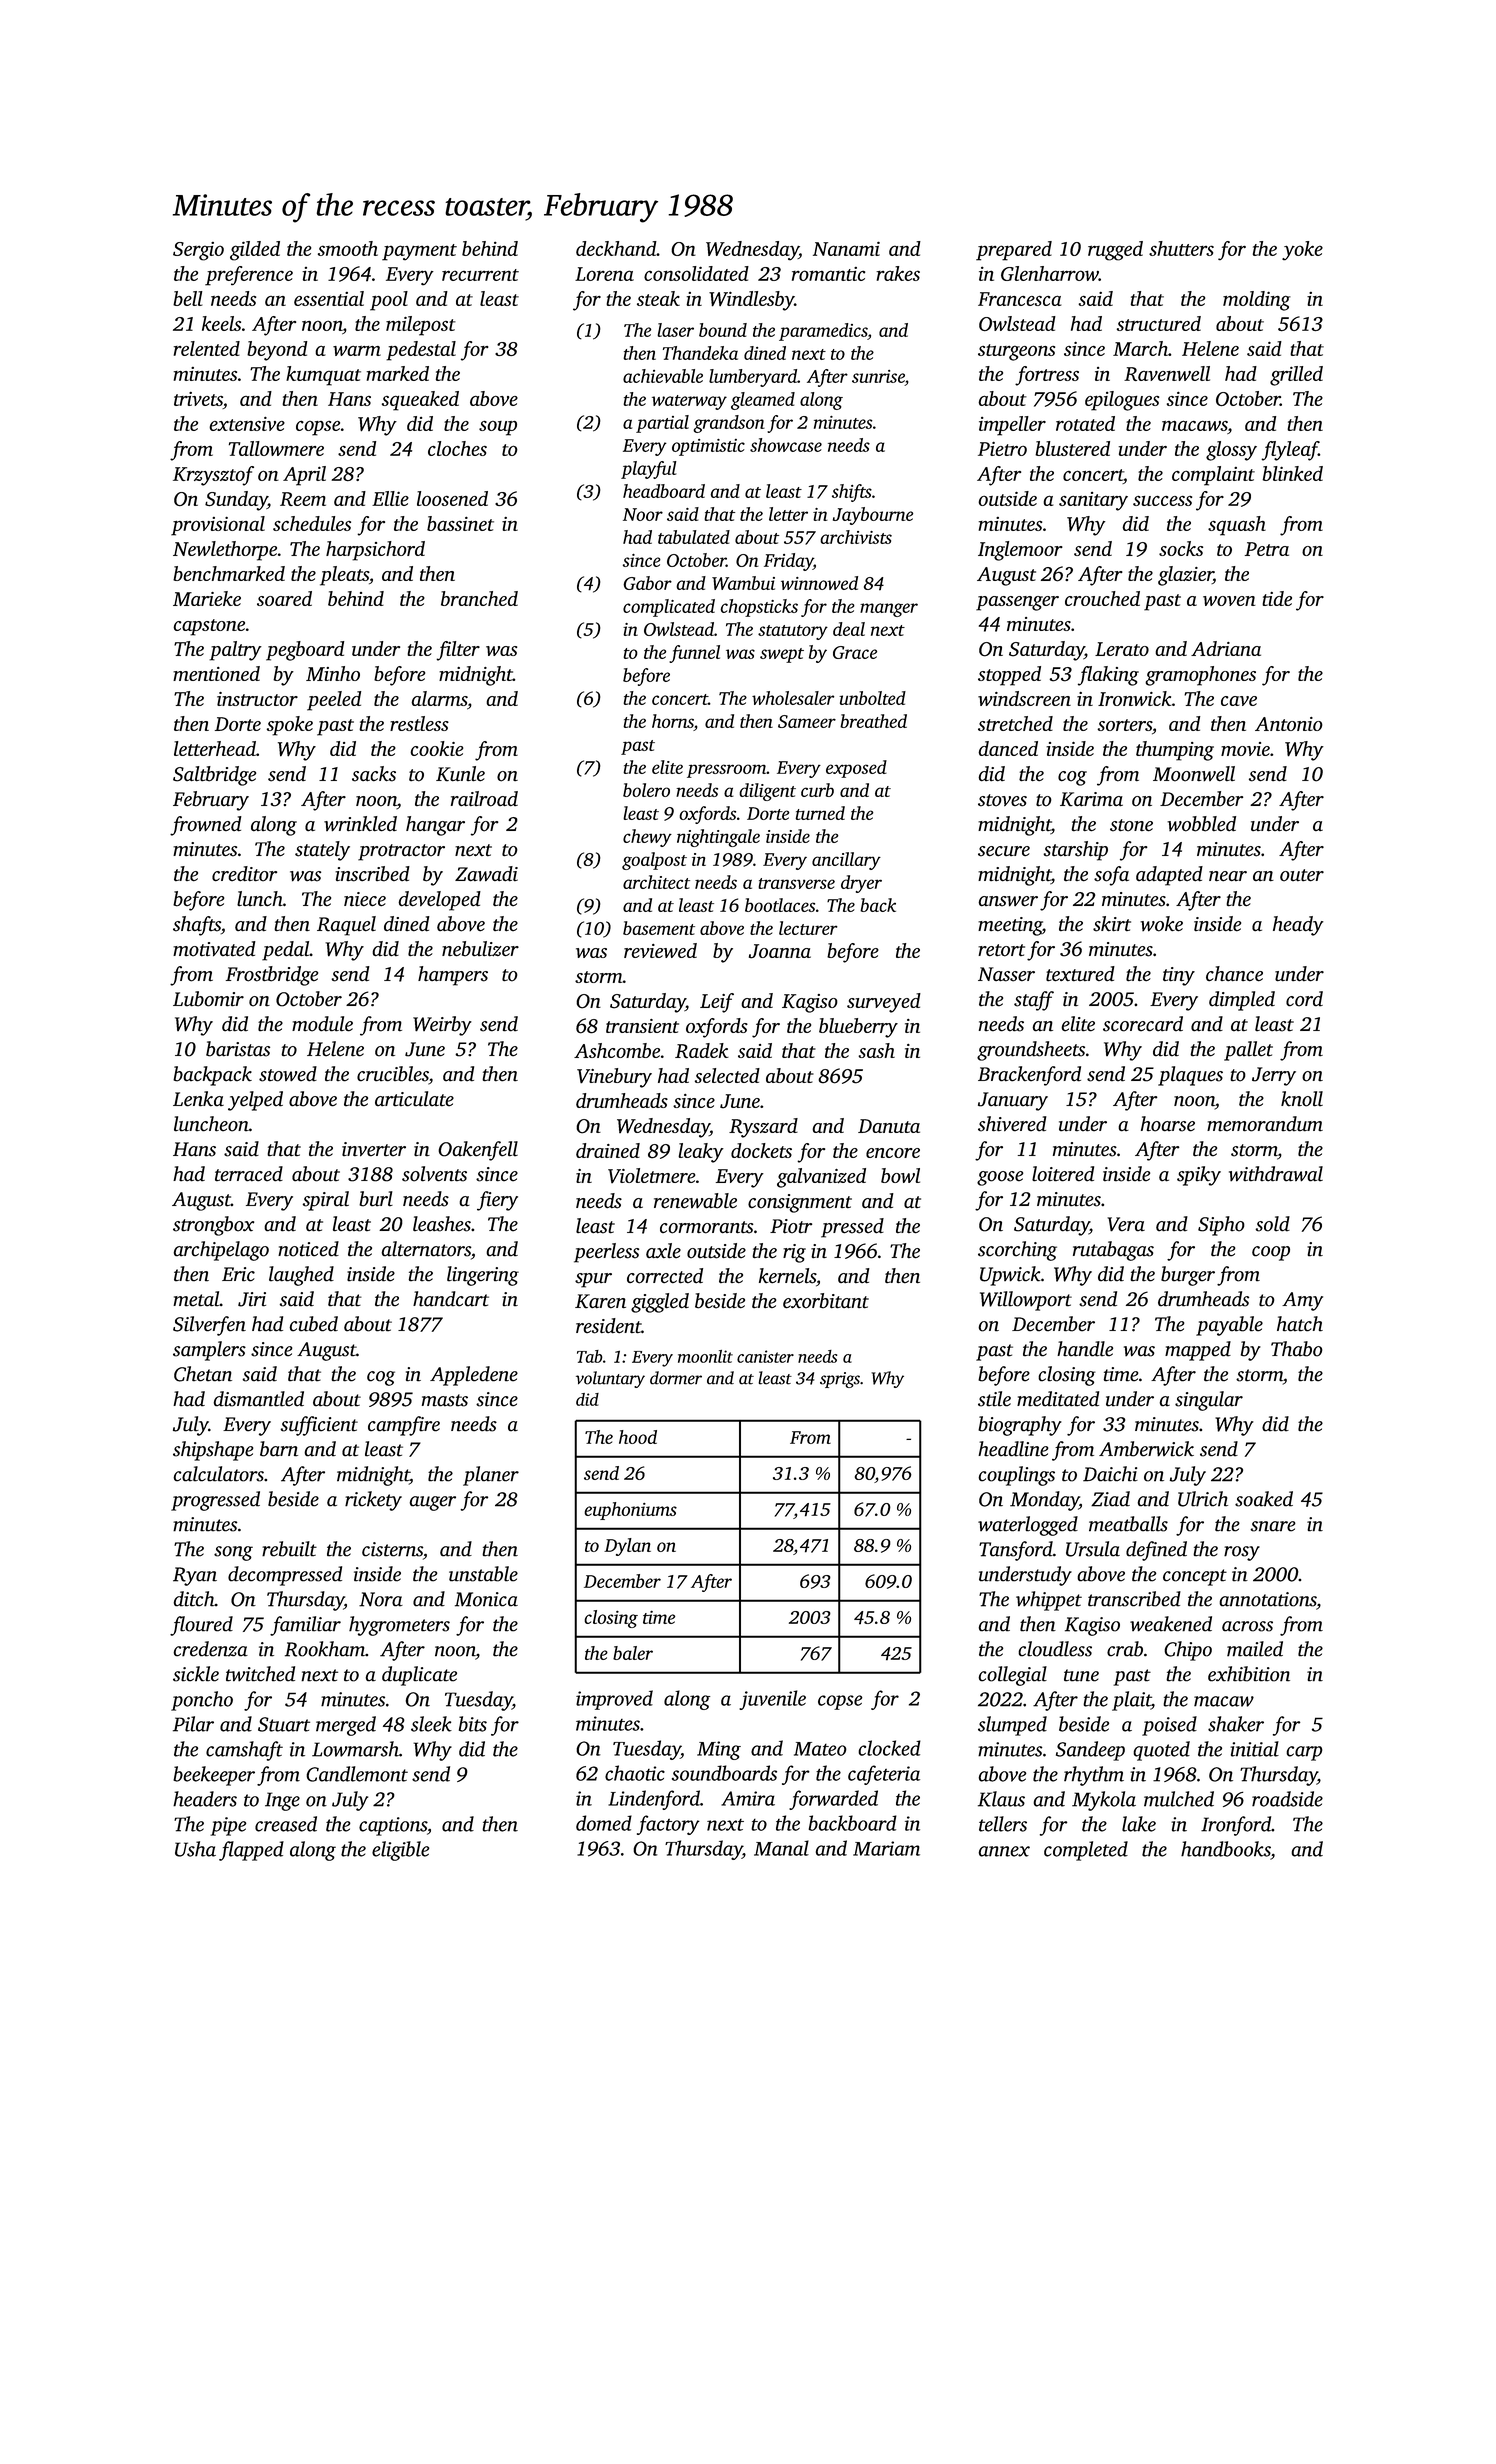 This document has width=1496, height=2464. Describe the element at coordinates (846, 248) in the document. I see `Nanami` at that location.
